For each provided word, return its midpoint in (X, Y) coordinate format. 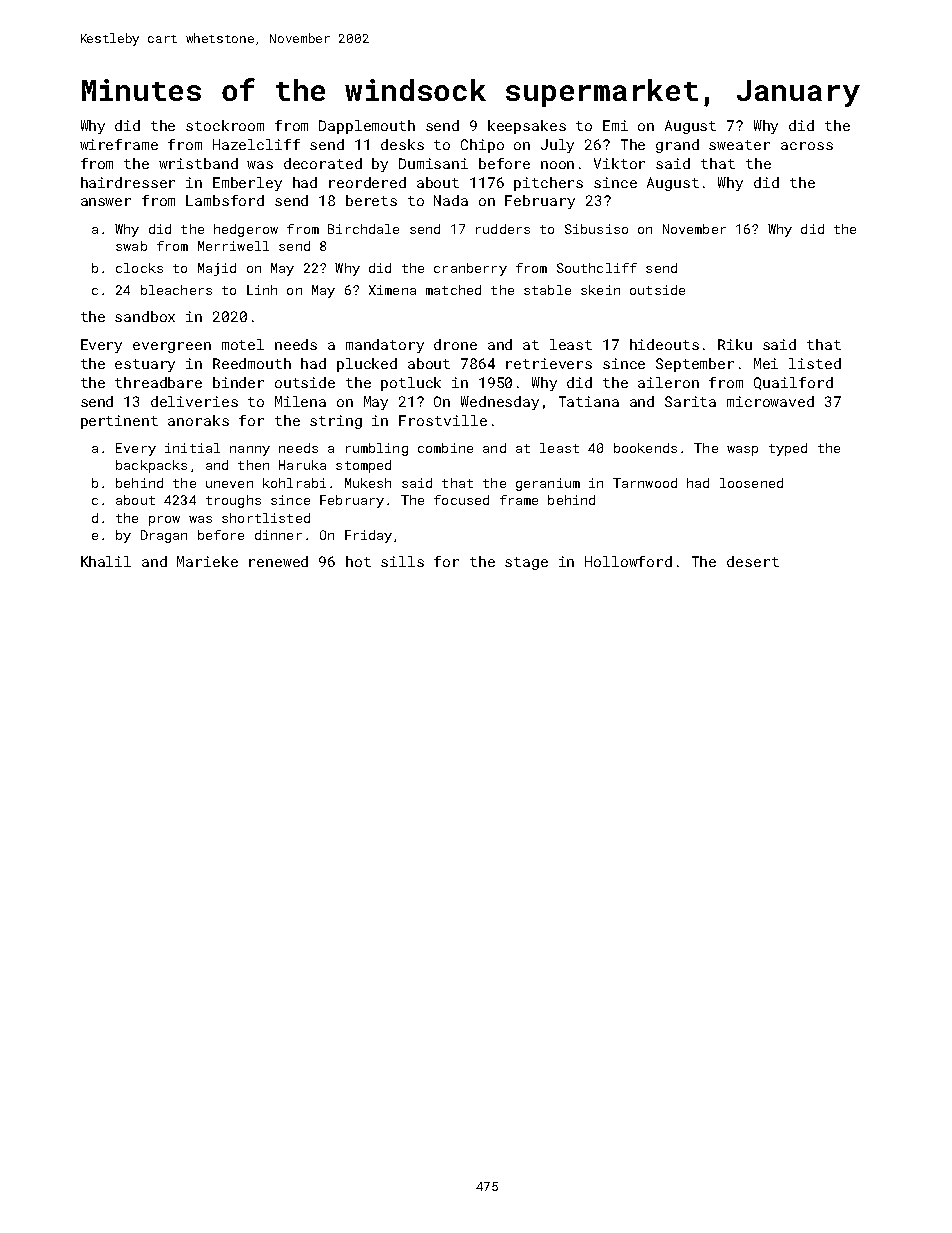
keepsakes (527, 127)
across (807, 146)
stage (526, 563)
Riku (735, 344)
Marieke (207, 561)
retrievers (549, 363)
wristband (198, 163)
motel (243, 344)
